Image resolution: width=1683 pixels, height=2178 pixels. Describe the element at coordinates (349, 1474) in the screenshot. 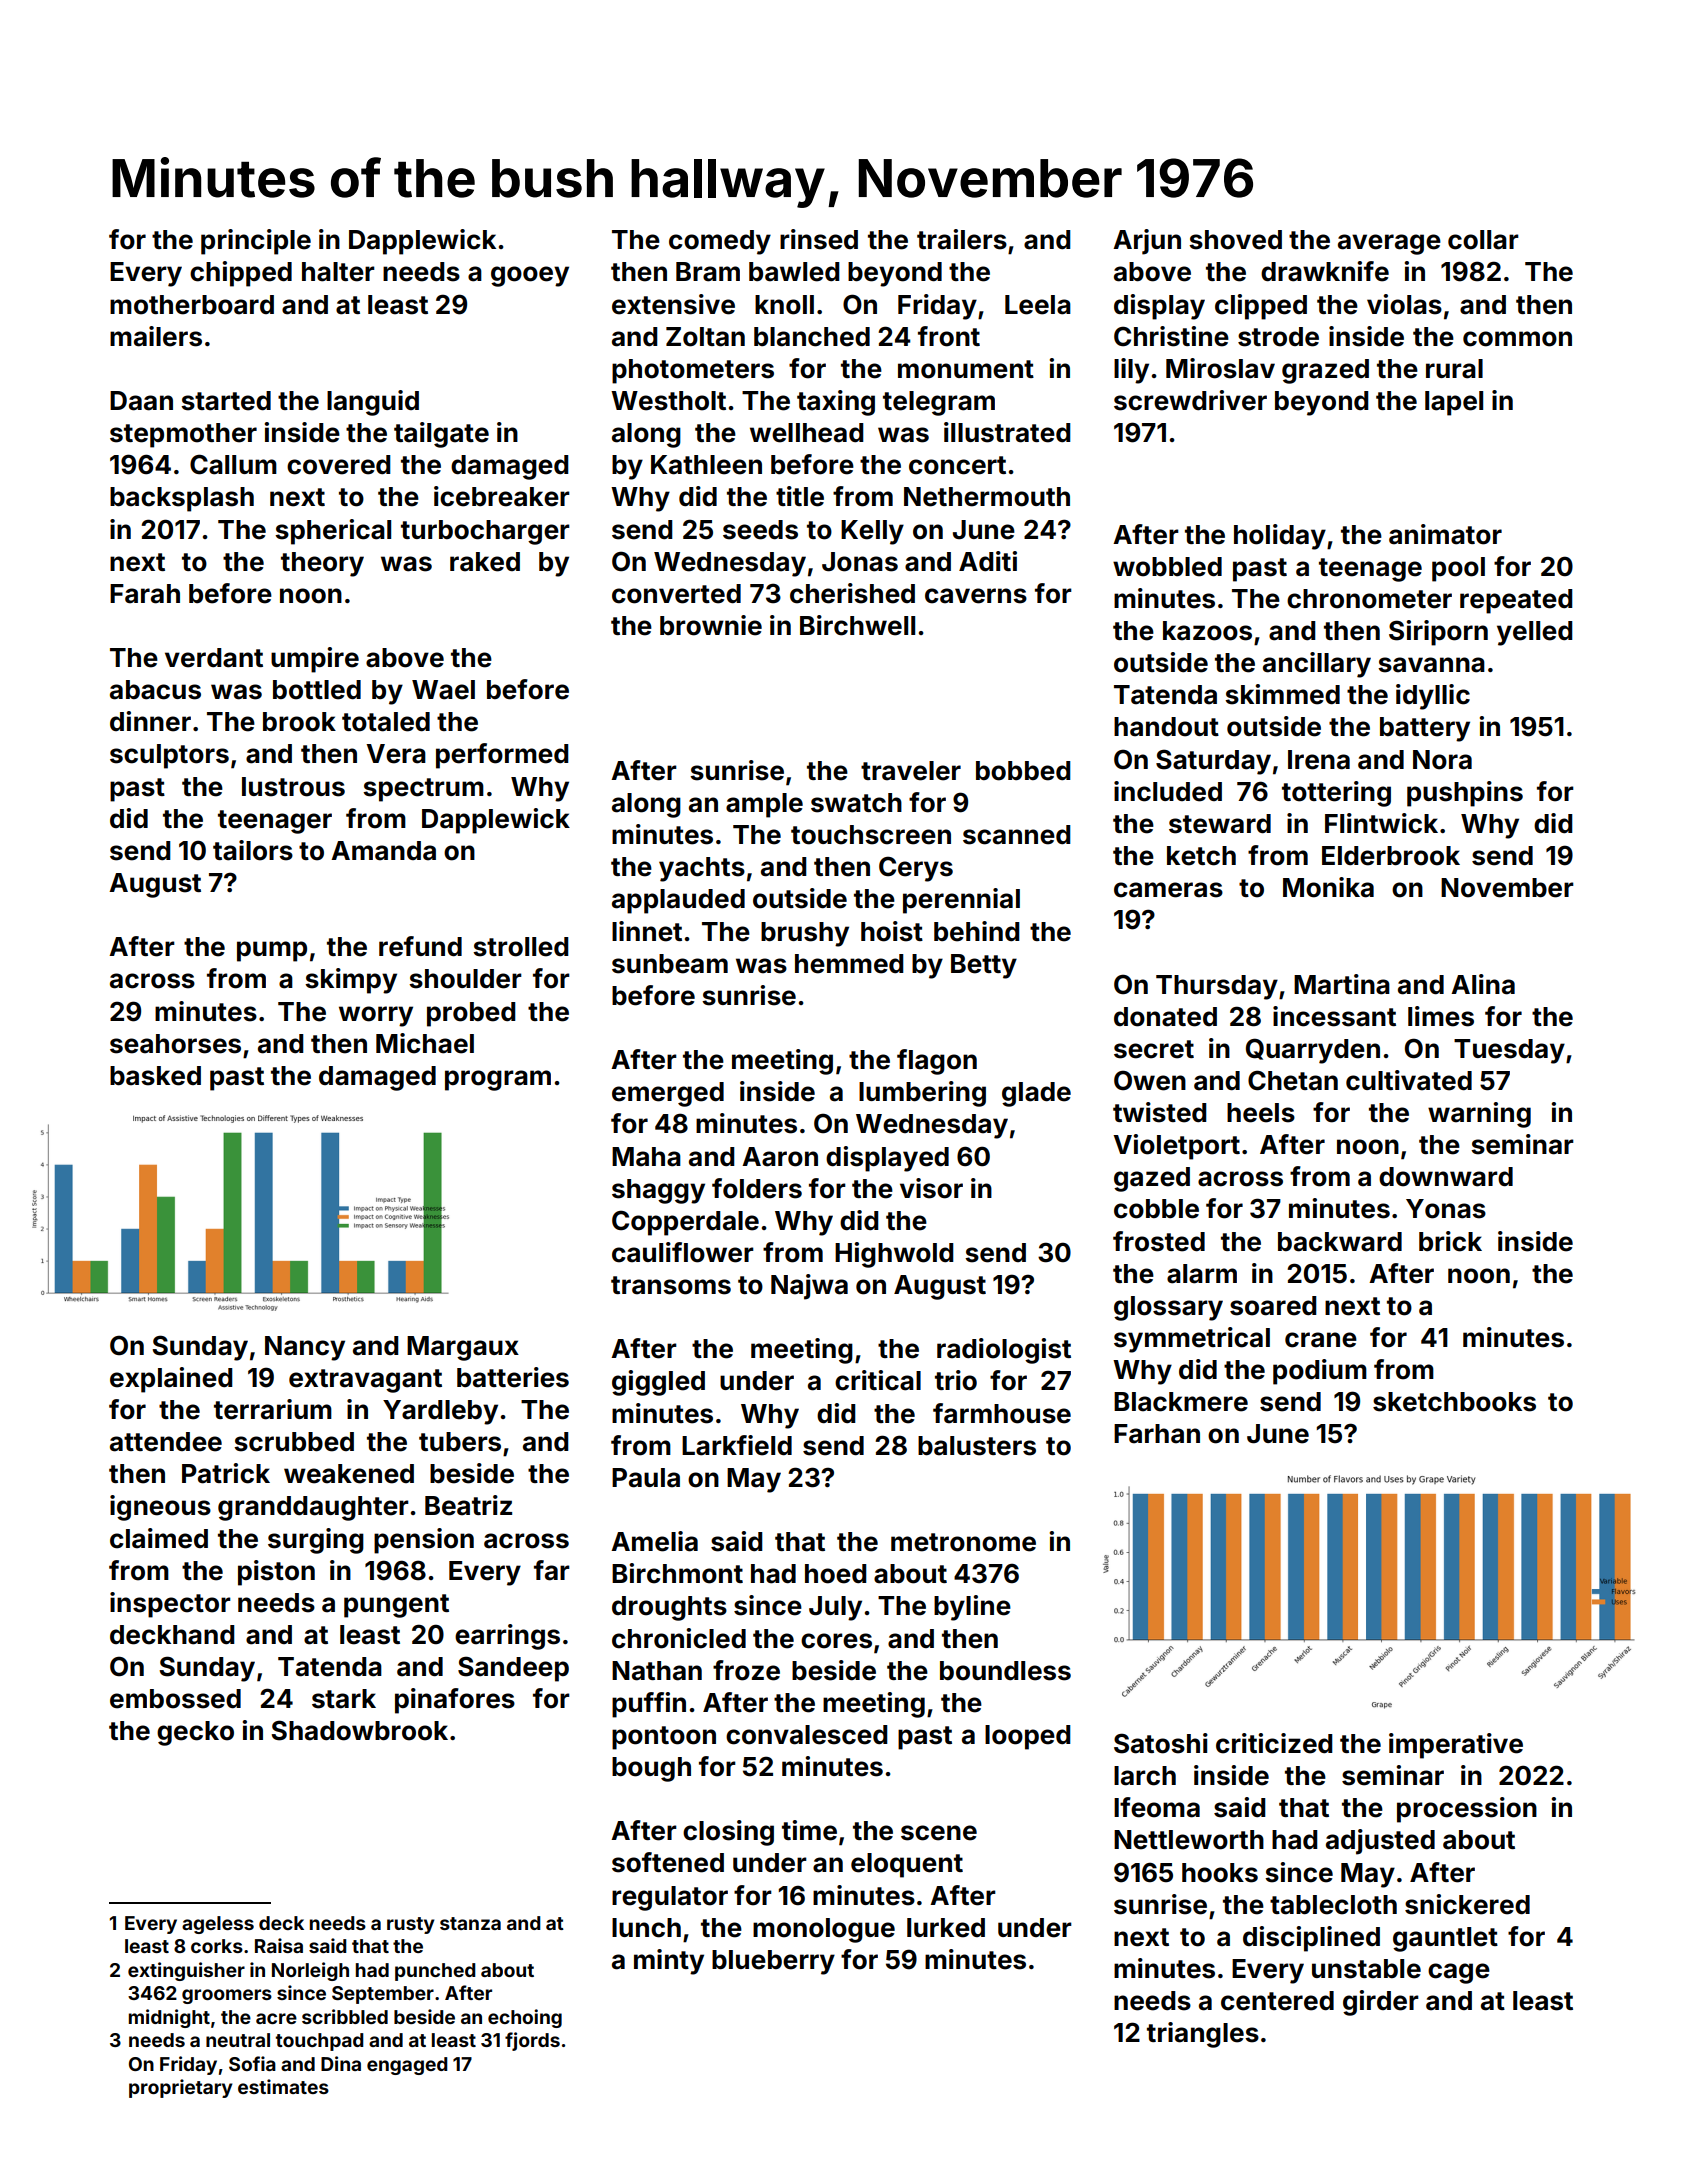

I see `weakened` at that location.
